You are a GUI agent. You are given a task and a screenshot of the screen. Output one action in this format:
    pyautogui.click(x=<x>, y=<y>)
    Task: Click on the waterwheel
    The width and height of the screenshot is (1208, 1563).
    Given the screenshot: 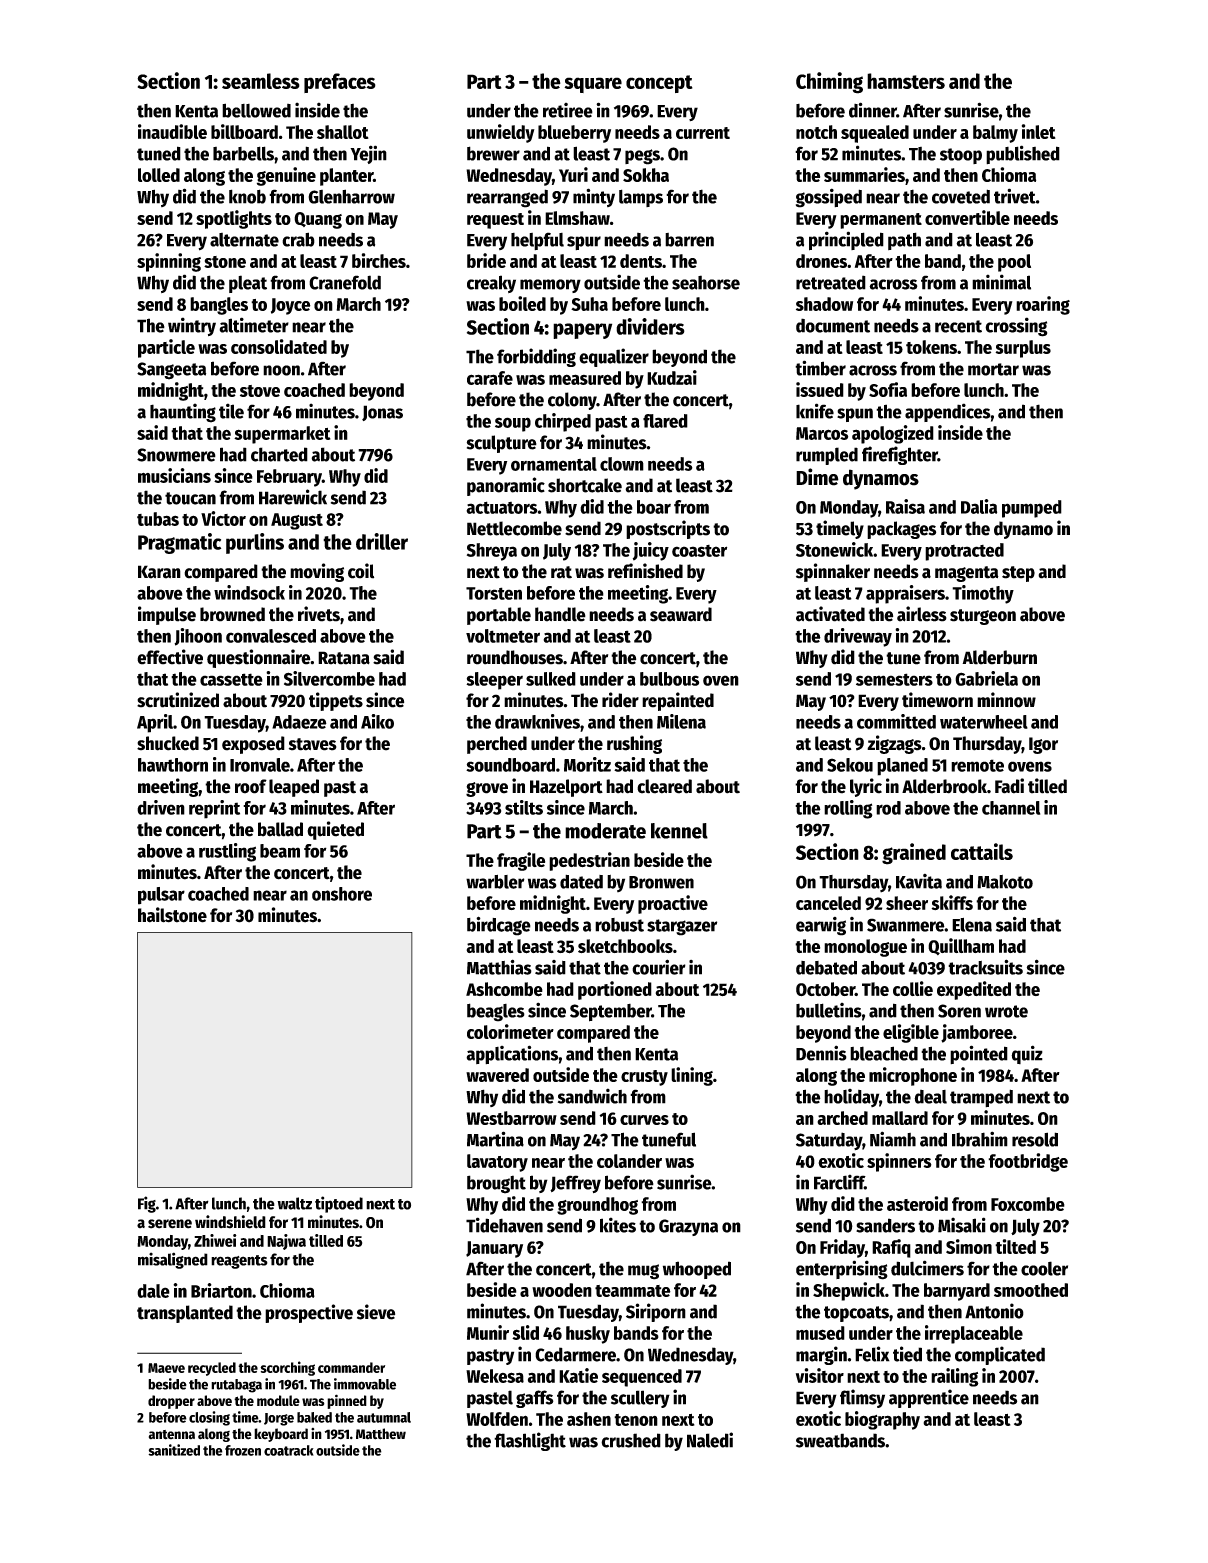 What is the action you would take?
    pyautogui.click(x=984, y=722)
